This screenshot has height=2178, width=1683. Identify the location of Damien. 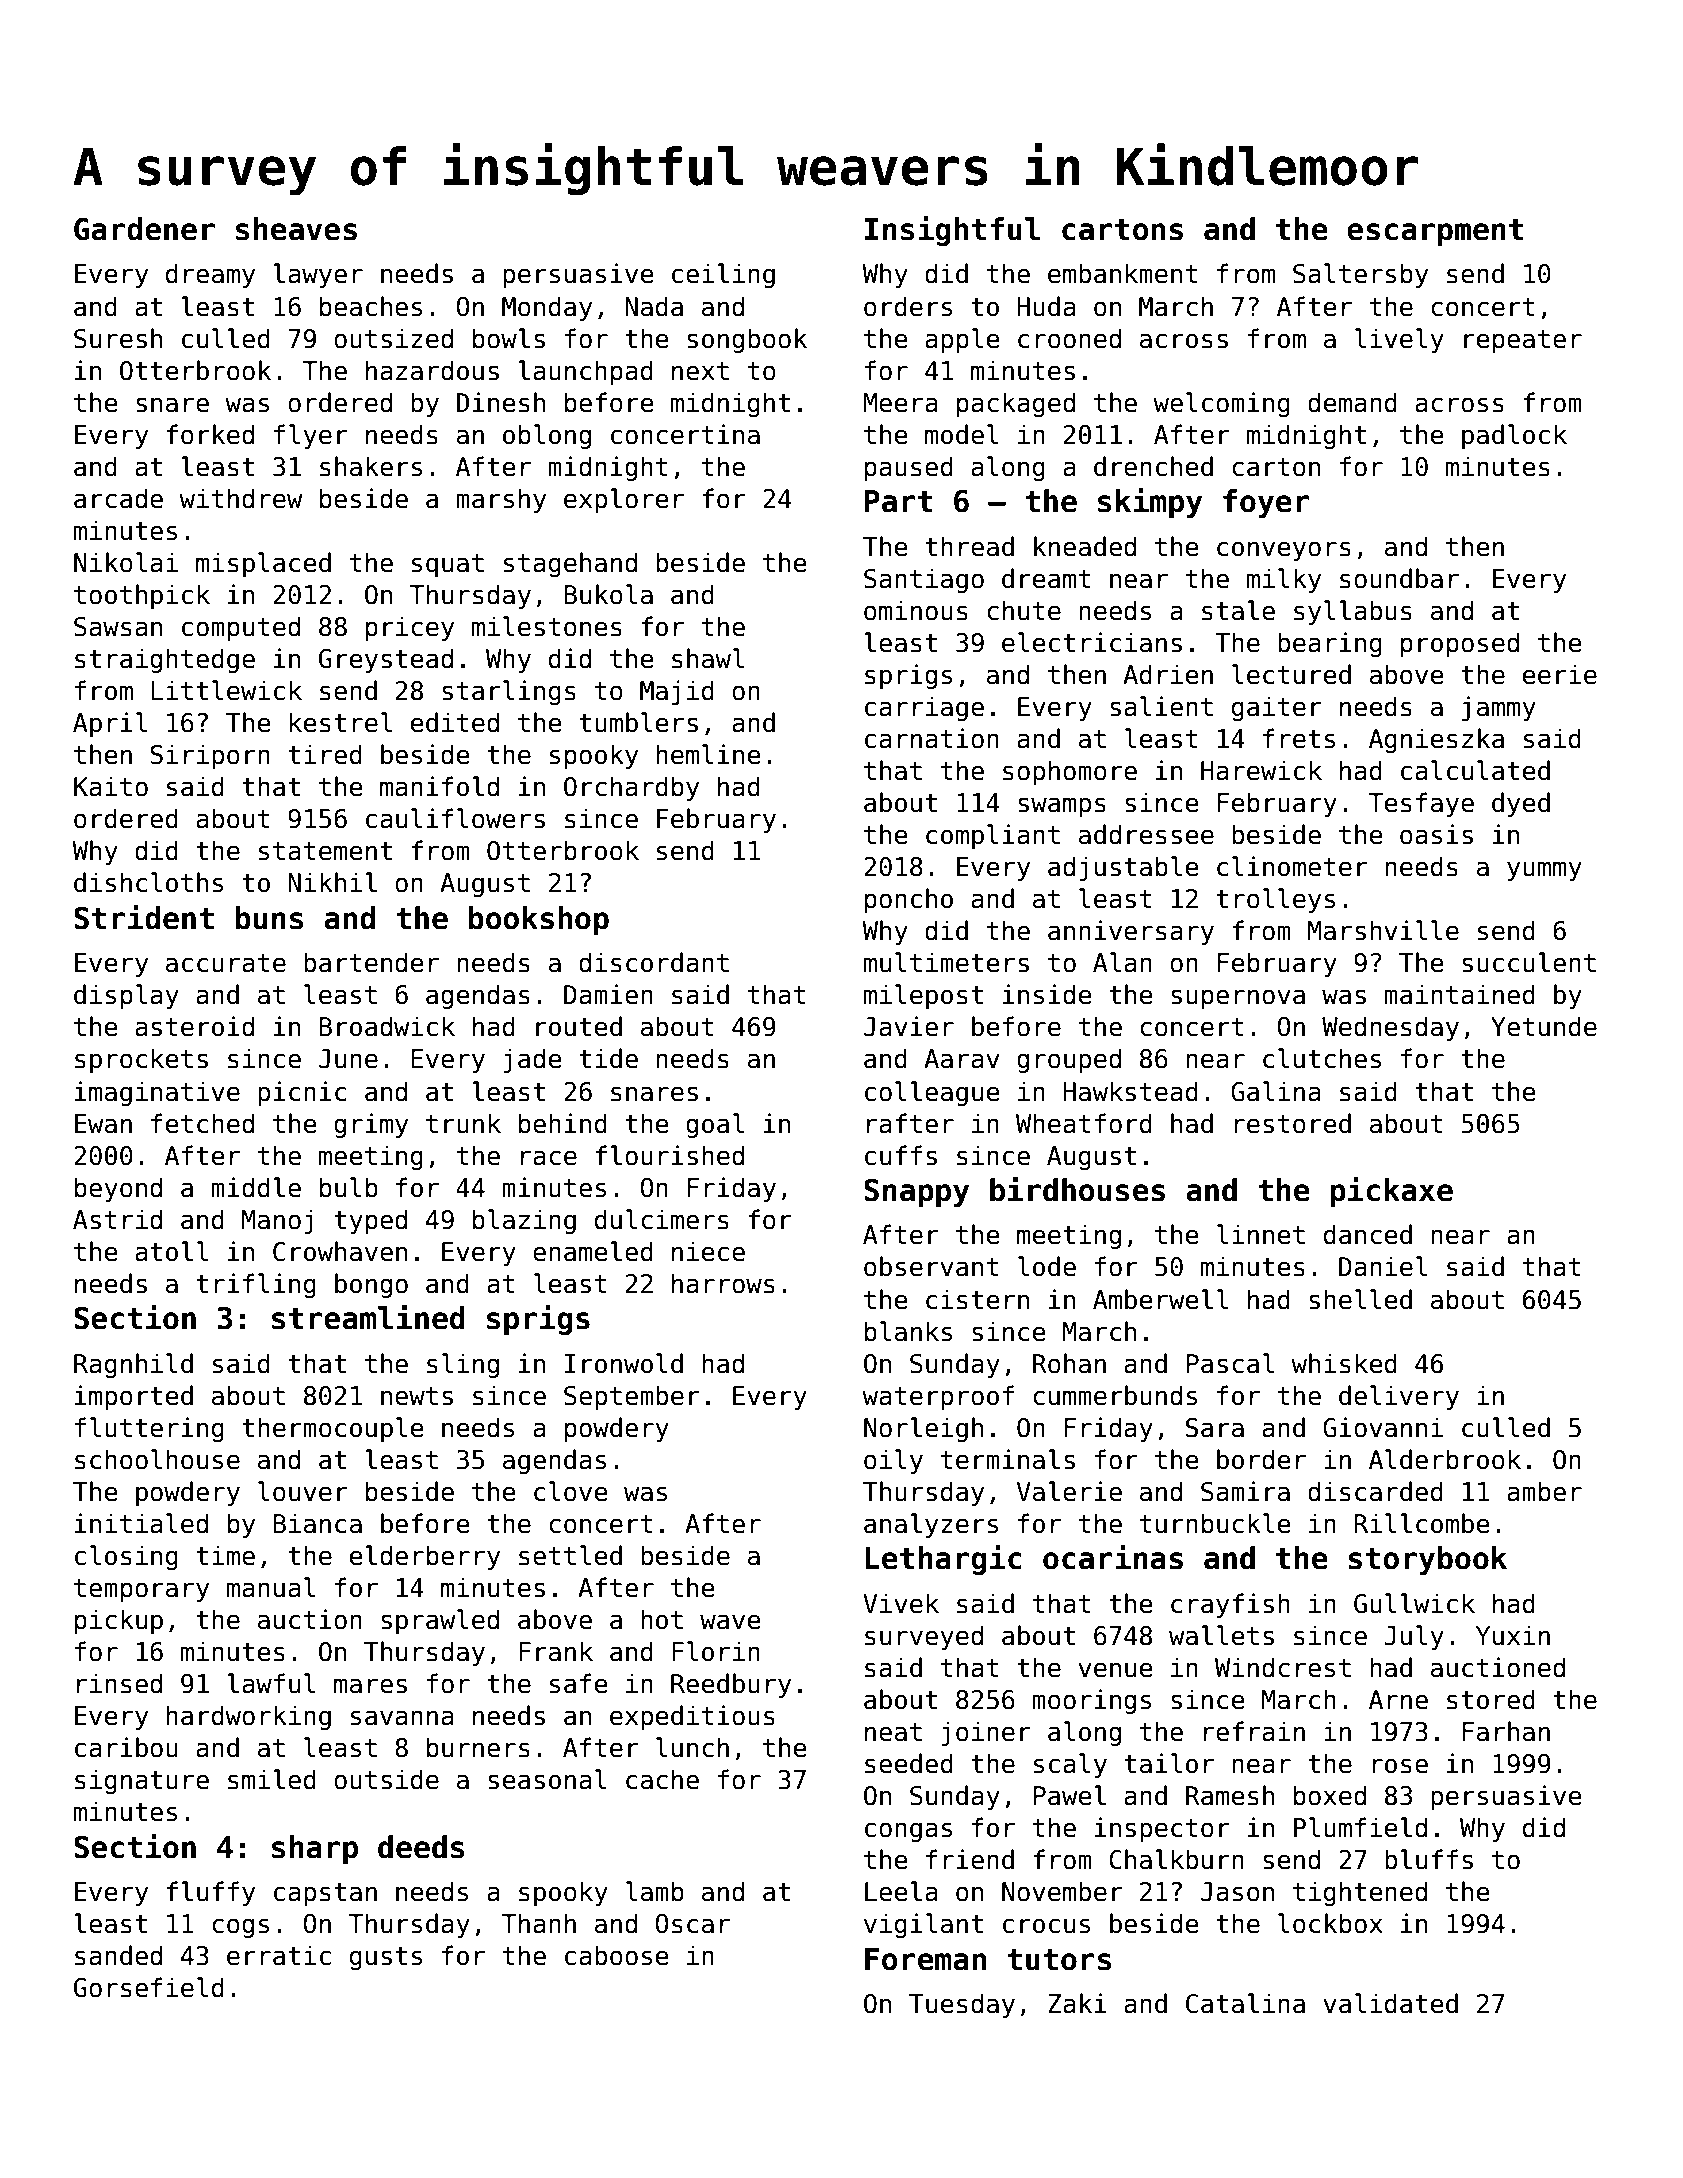
(608, 994).
